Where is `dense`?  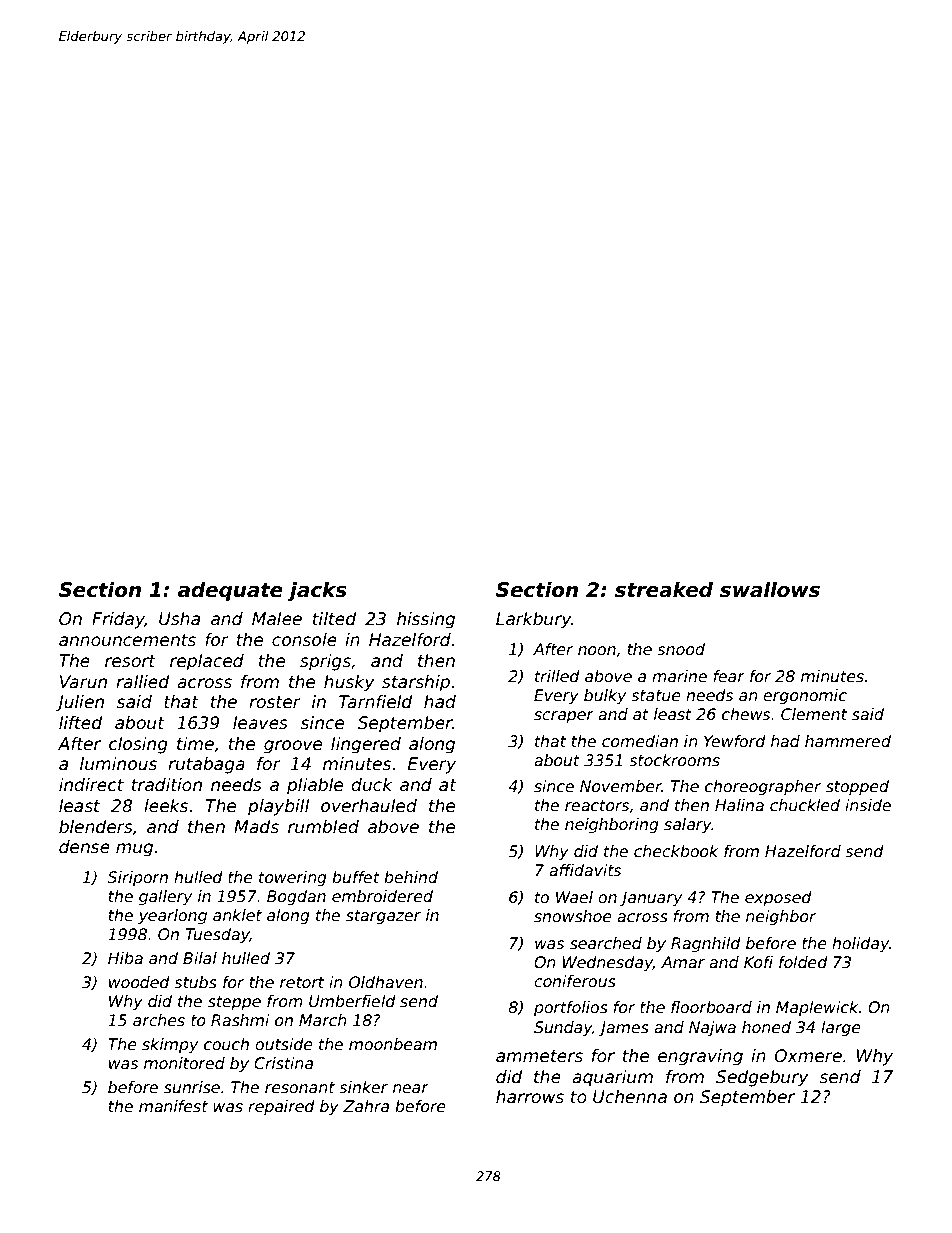 dense is located at coordinates (84, 847).
